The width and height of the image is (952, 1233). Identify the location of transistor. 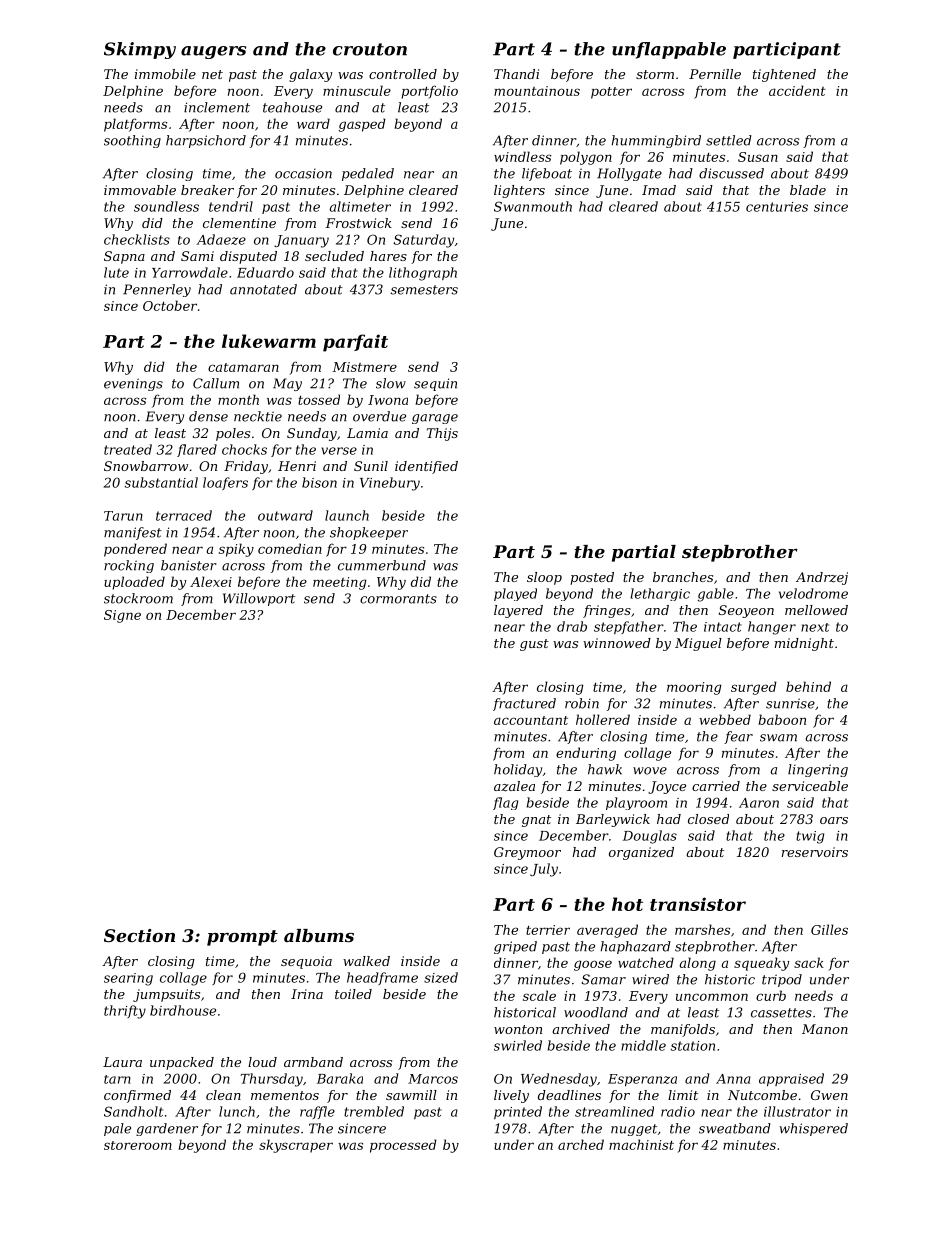
(698, 904).
